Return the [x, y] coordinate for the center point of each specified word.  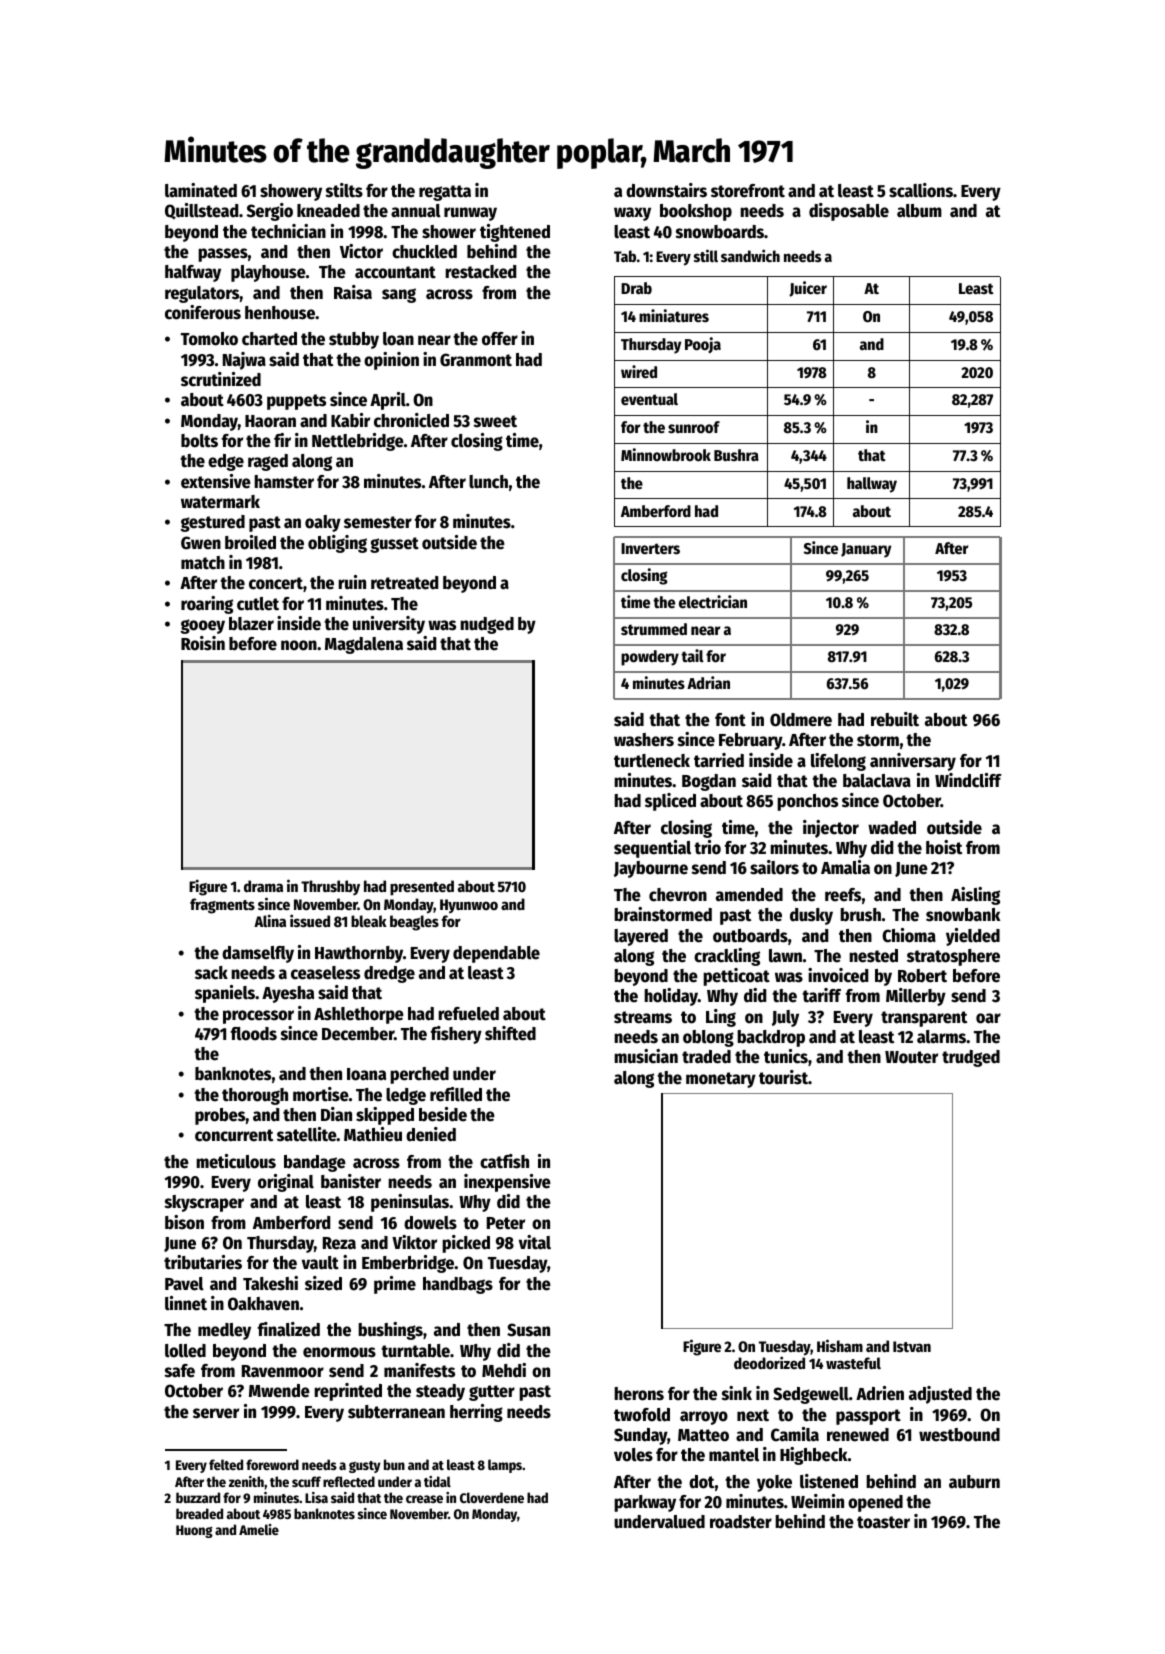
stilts [344, 190]
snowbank [963, 915]
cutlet [258, 604]
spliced [670, 802]
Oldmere [801, 720]
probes [220, 1116]
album [919, 211]
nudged [487, 625]
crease [424, 1499]
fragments [222, 906]
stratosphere [953, 957]
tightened [515, 233]
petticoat [736, 977]
